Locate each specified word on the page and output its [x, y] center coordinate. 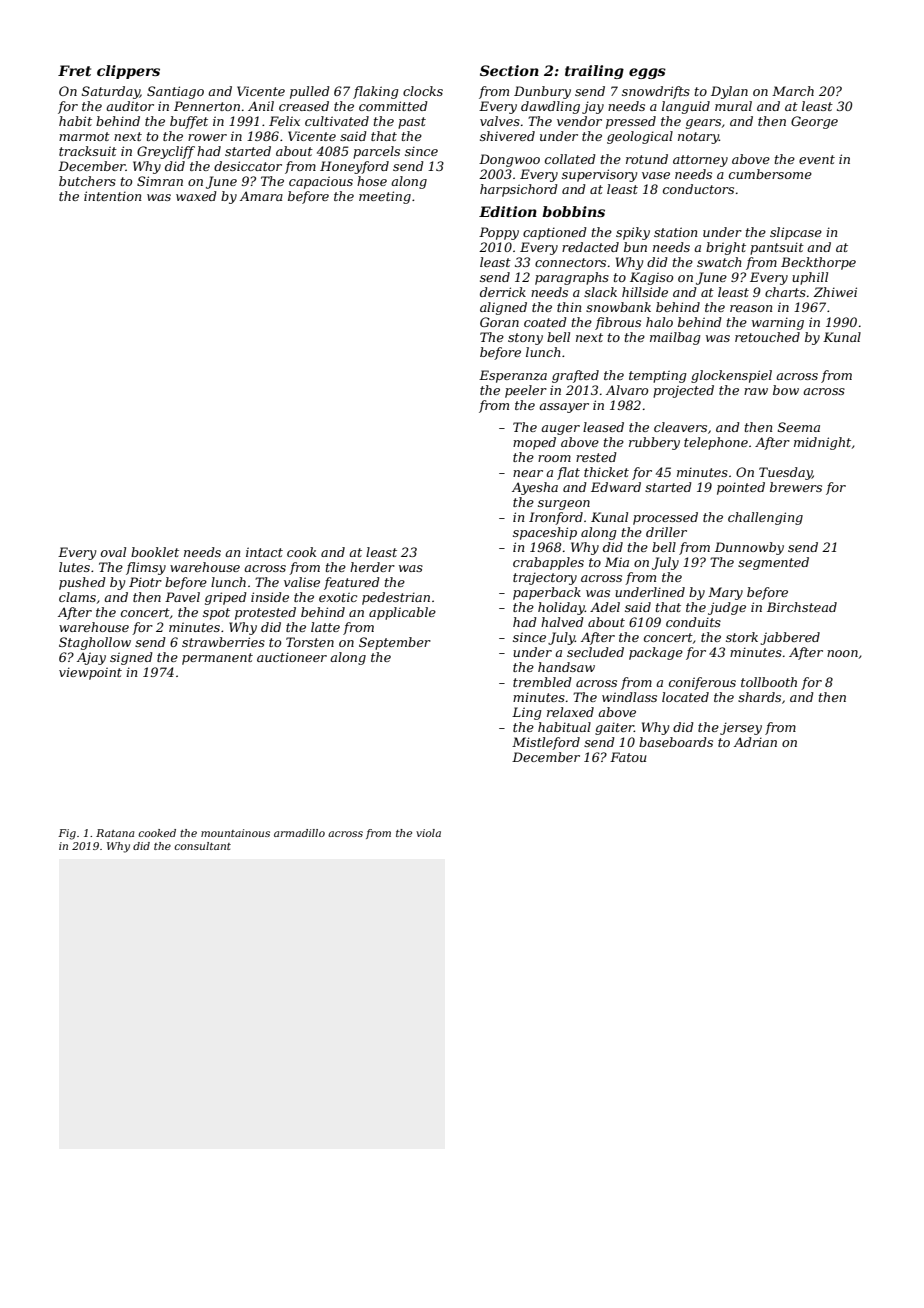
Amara [261, 196]
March [793, 91]
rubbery [654, 443]
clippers [128, 72]
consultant [202, 846]
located [685, 697]
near [528, 473]
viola [428, 833]
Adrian [755, 742]
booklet [155, 552]
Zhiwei [835, 292]
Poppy [499, 233]
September [395, 643]
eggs [647, 73]
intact [264, 552]
